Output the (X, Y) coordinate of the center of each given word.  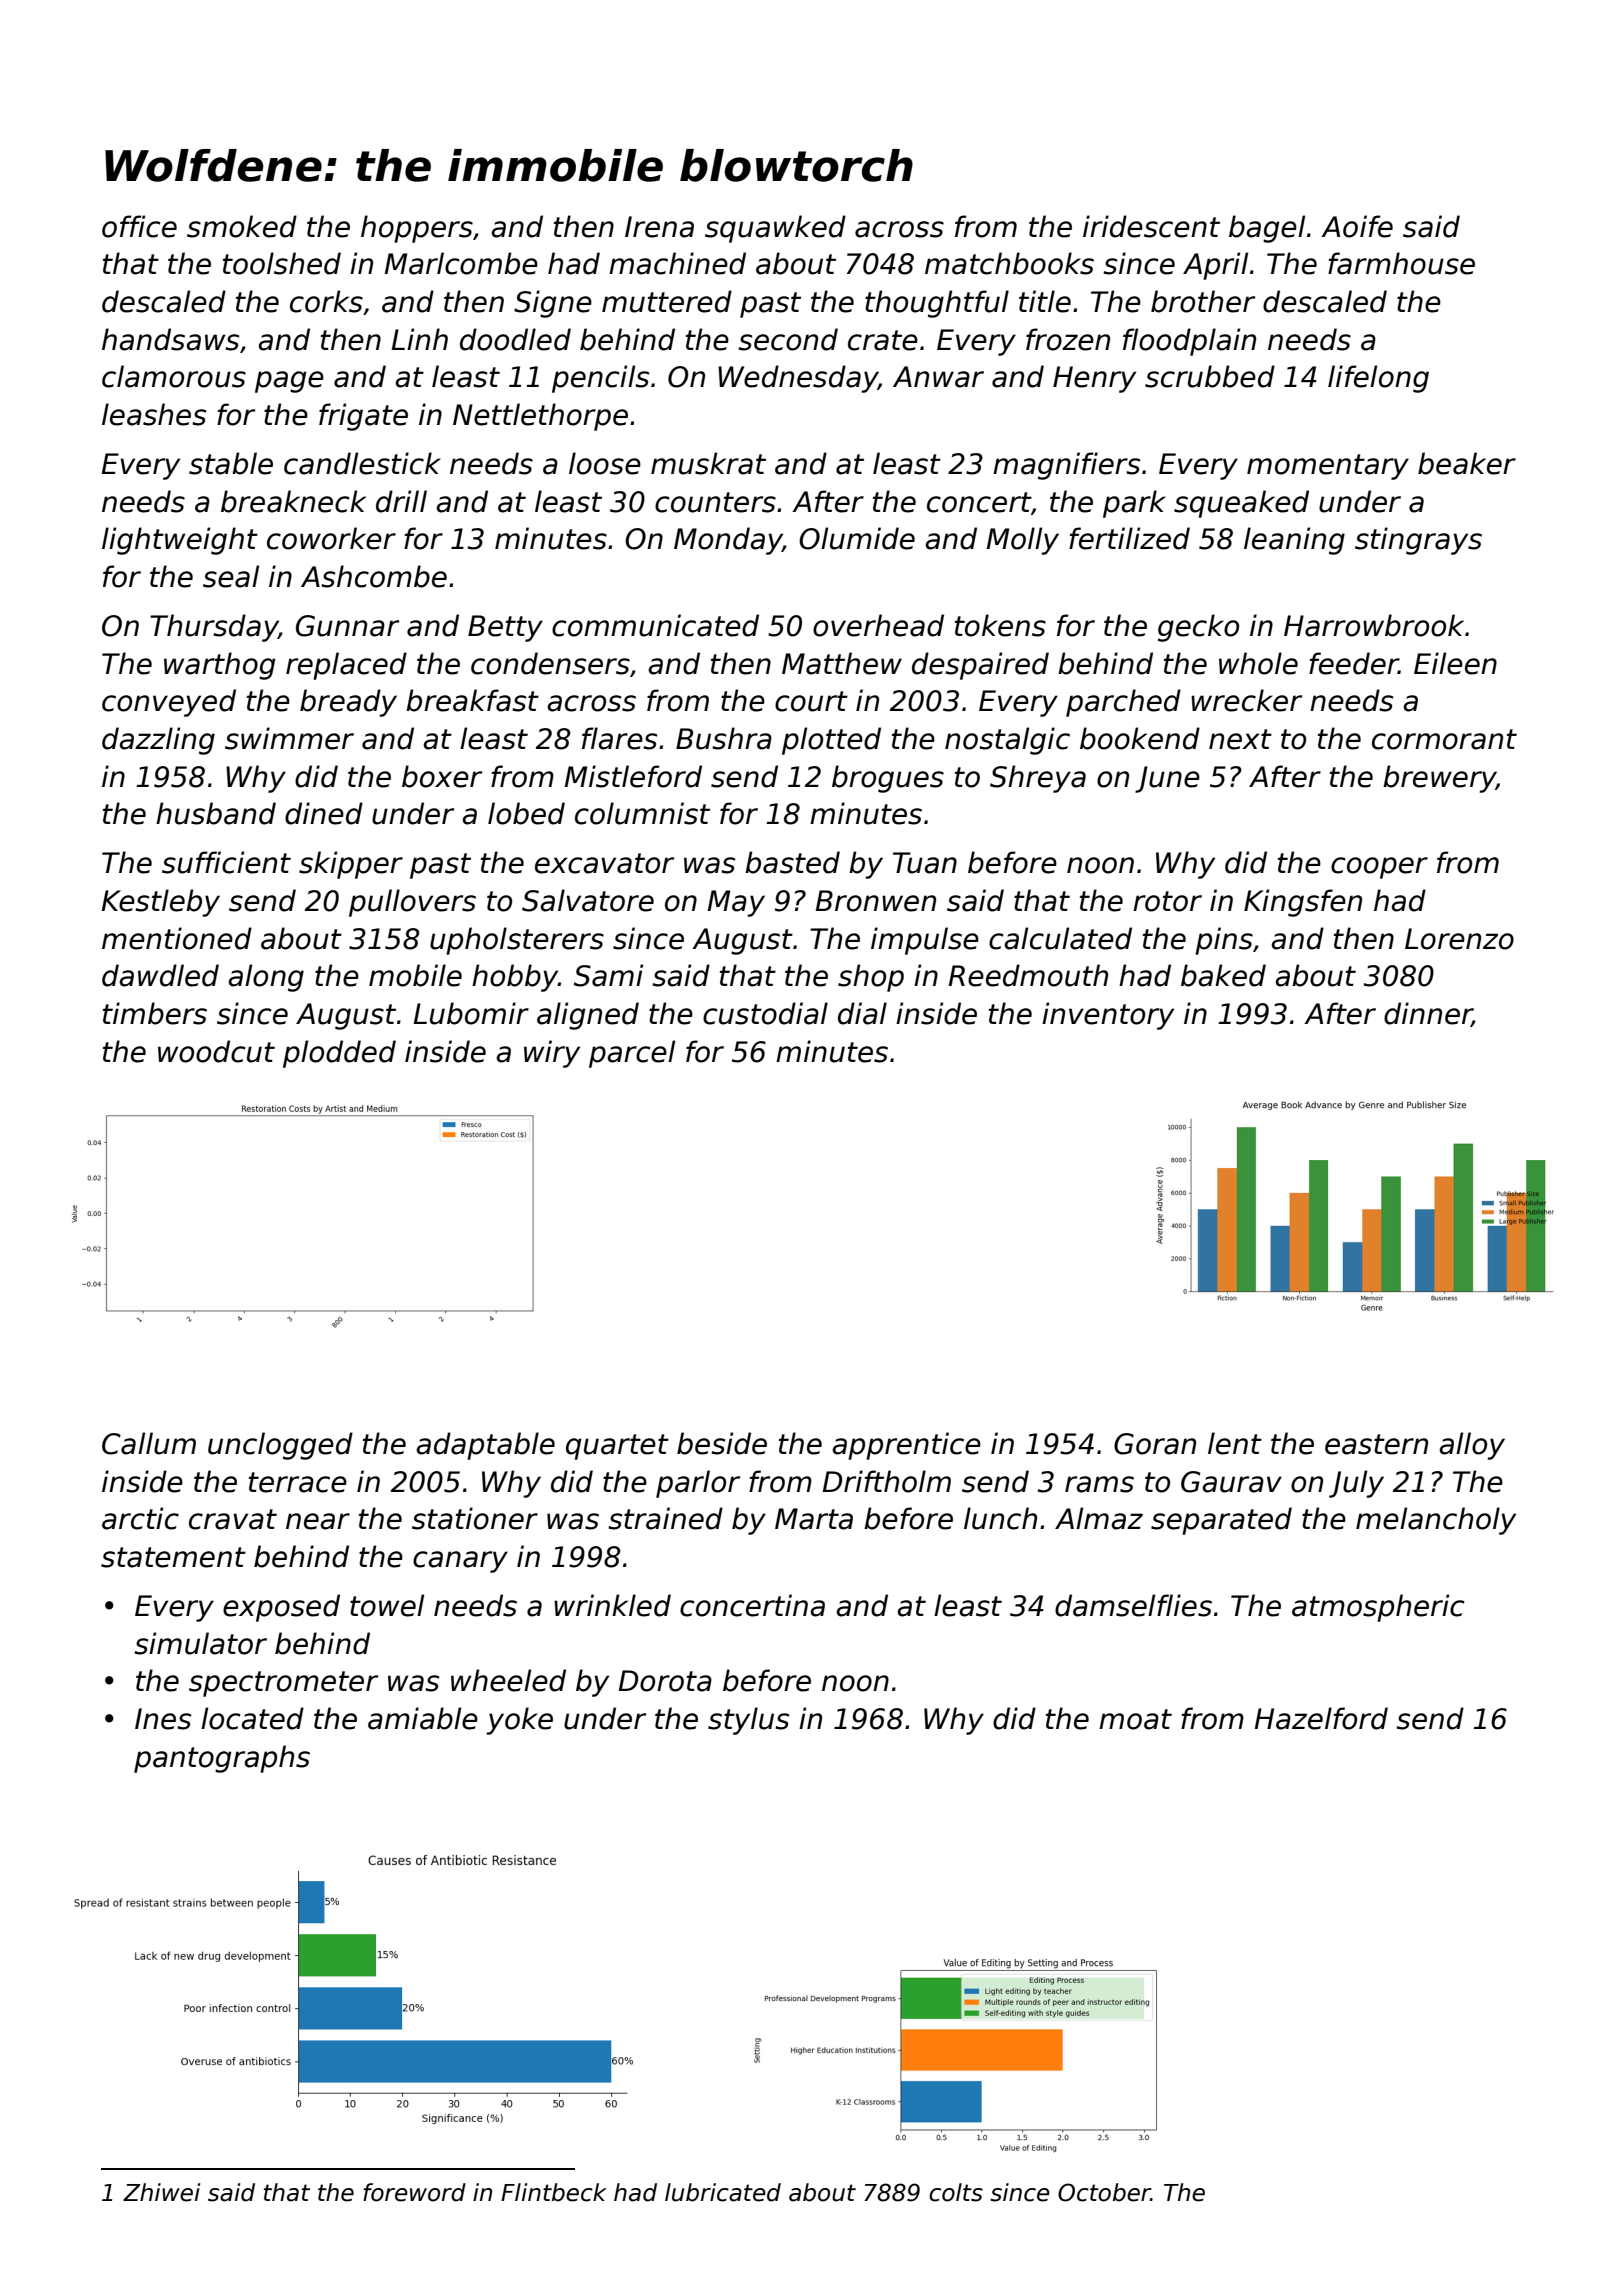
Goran (1155, 1444)
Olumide (857, 538)
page (289, 382)
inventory (1108, 1016)
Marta (814, 1519)
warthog (219, 666)
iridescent (1151, 226)
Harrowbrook (1374, 625)
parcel (632, 1054)
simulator (200, 1643)
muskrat (708, 463)
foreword (414, 2192)
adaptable (485, 1446)
